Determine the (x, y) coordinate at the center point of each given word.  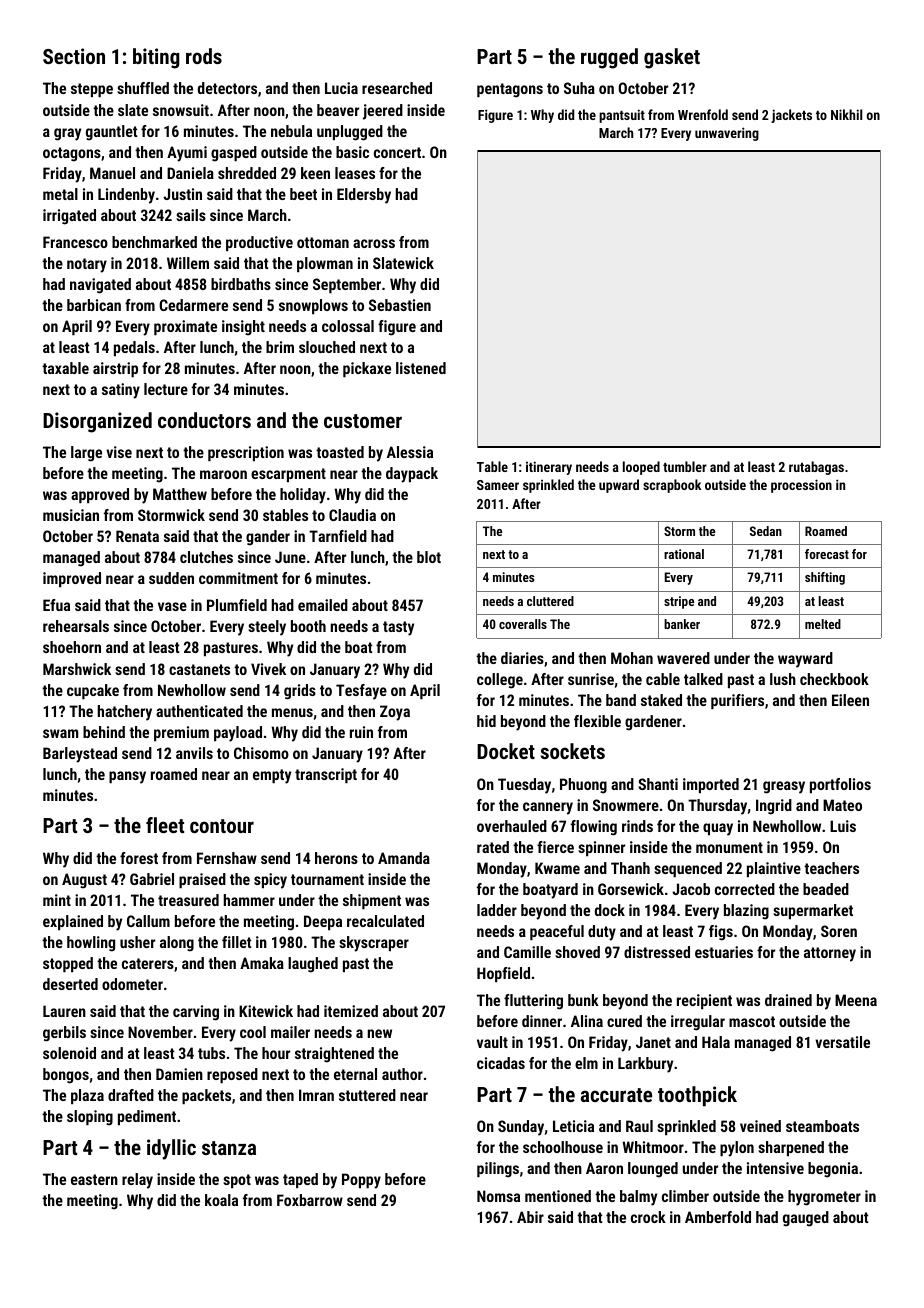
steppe (92, 90)
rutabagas (816, 468)
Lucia (341, 88)
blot (429, 557)
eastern (94, 1179)
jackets (791, 116)
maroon (223, 474)
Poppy (361, 1181)
